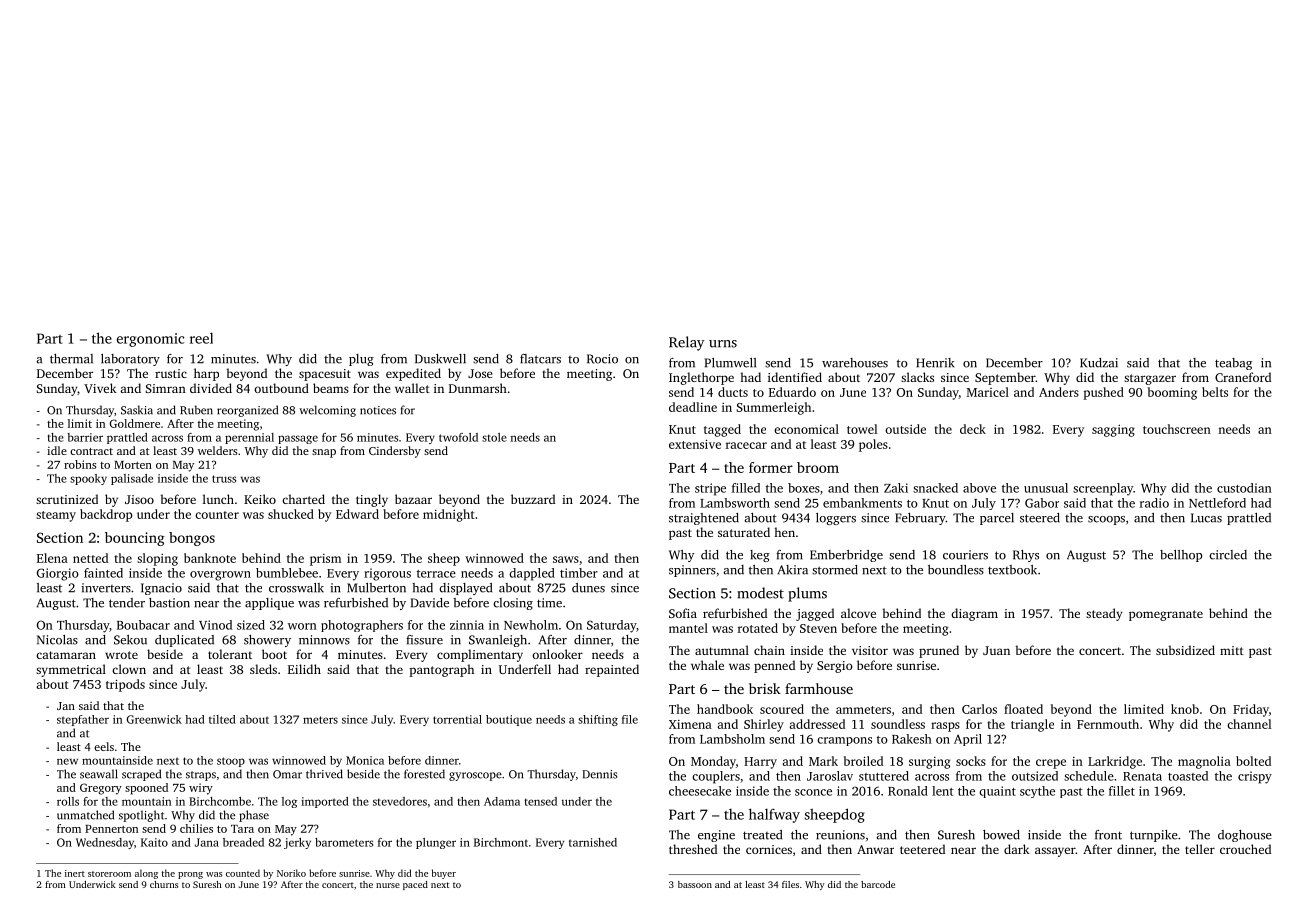  I want to click on Lambsworth, so click(735, 503).
